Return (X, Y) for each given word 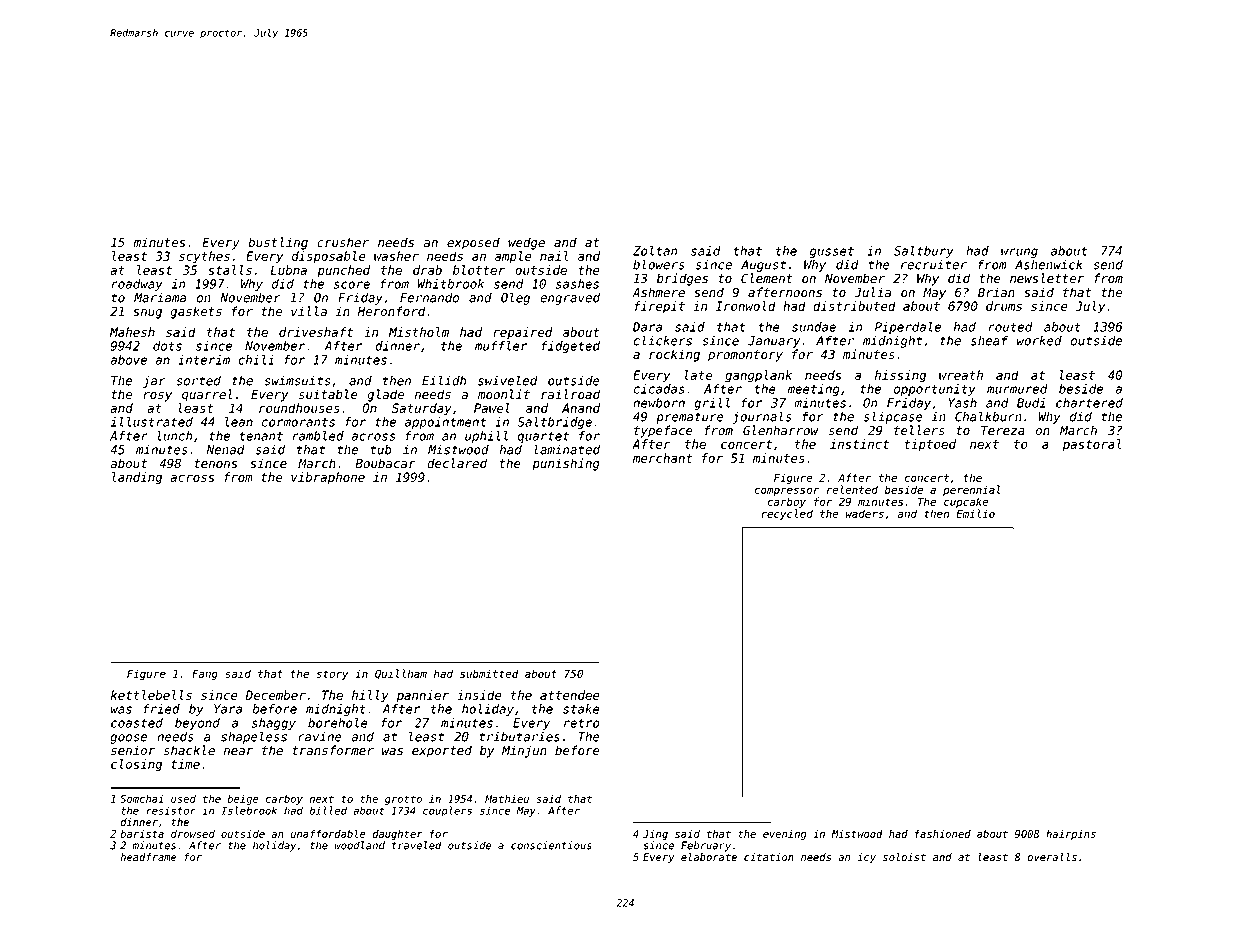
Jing (655, 835)
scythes (204, 257)
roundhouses (299, 408)
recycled (787, 514)
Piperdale (908, 328)
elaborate (709, 857)
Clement (767, 278)
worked (1039, 341)
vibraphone (328, 478)
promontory (745, 356)
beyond (197, 724)
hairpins (1071, 835)
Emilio (975, 513)
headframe (148, 857)
